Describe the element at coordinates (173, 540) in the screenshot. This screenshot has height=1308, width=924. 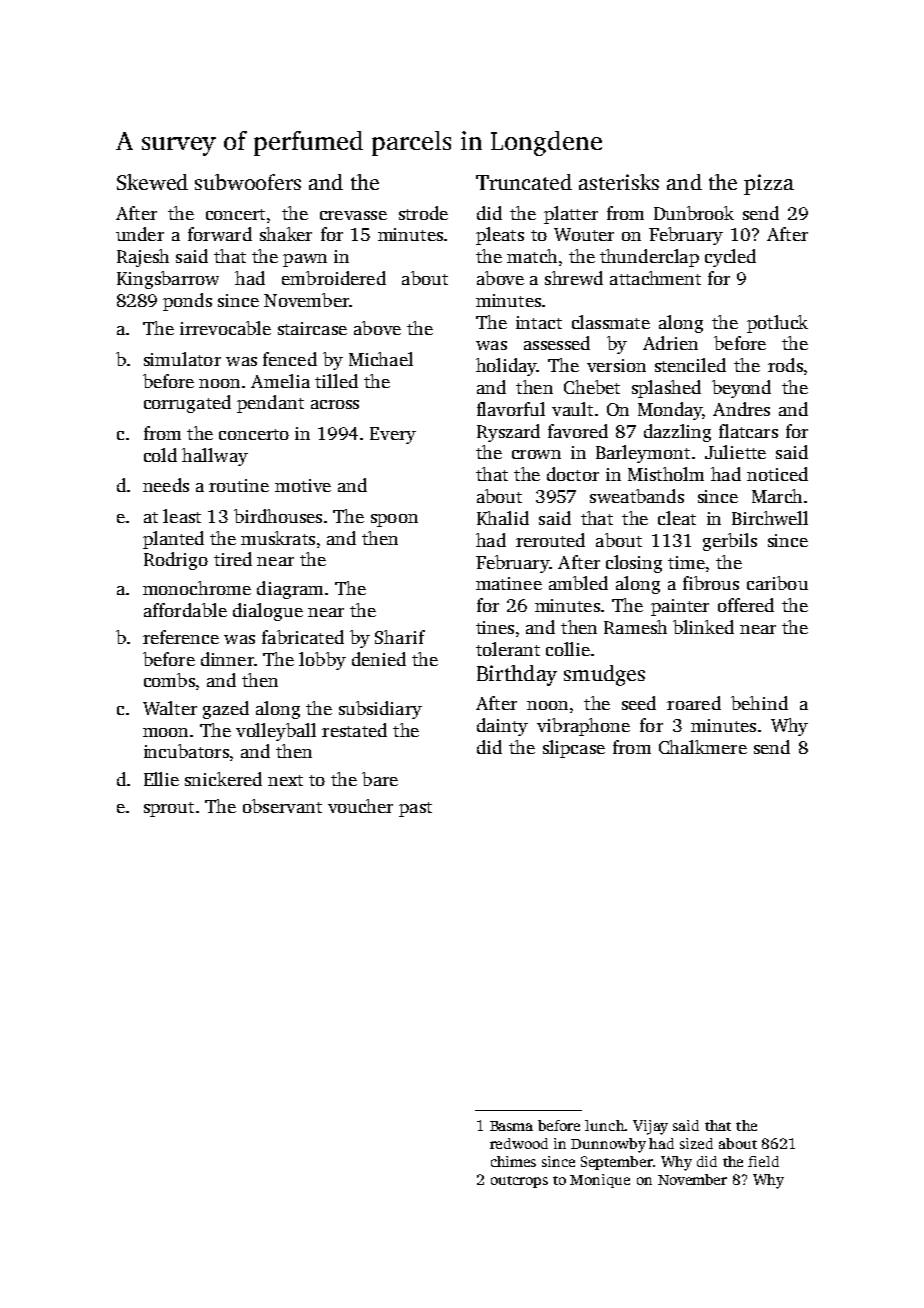
I see `planted` at that location.
